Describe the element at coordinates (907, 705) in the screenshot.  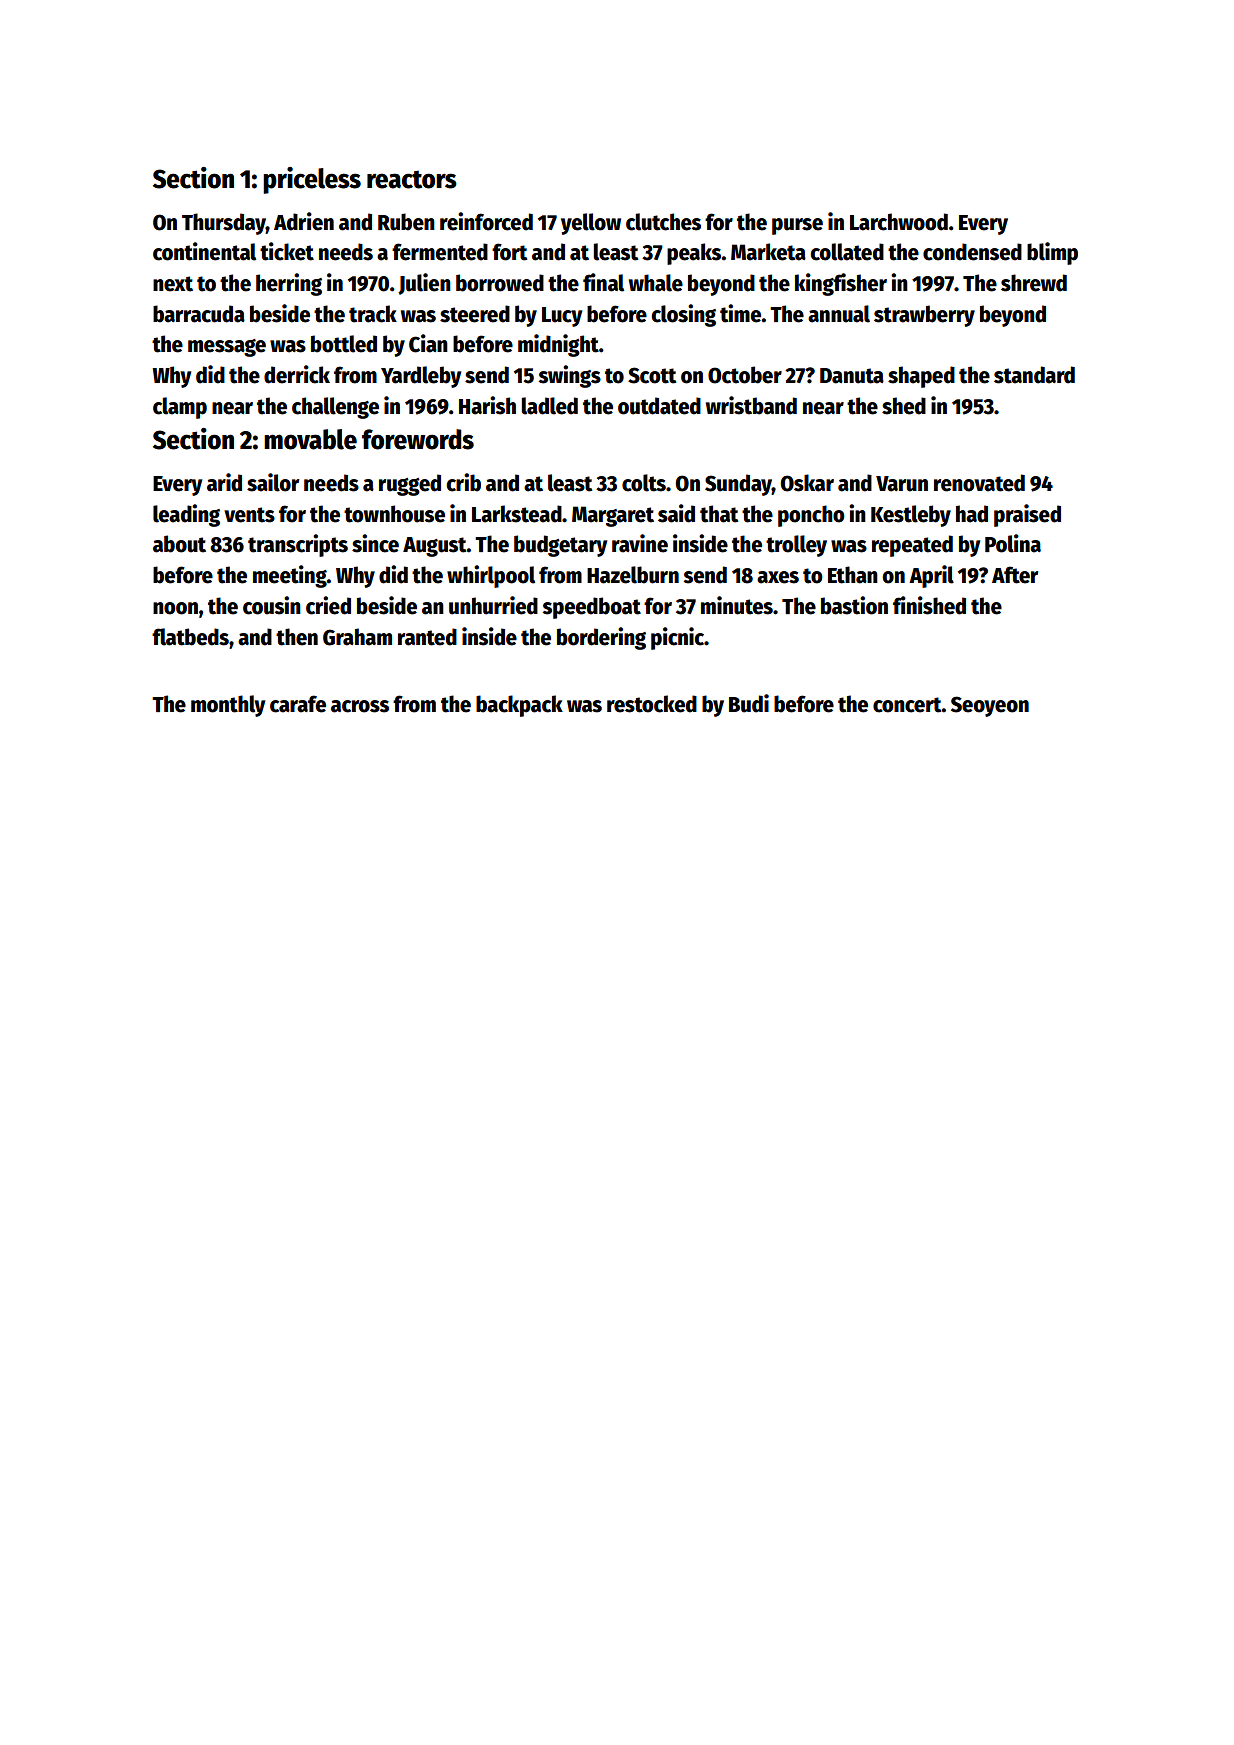
I see `concert` at that location.
